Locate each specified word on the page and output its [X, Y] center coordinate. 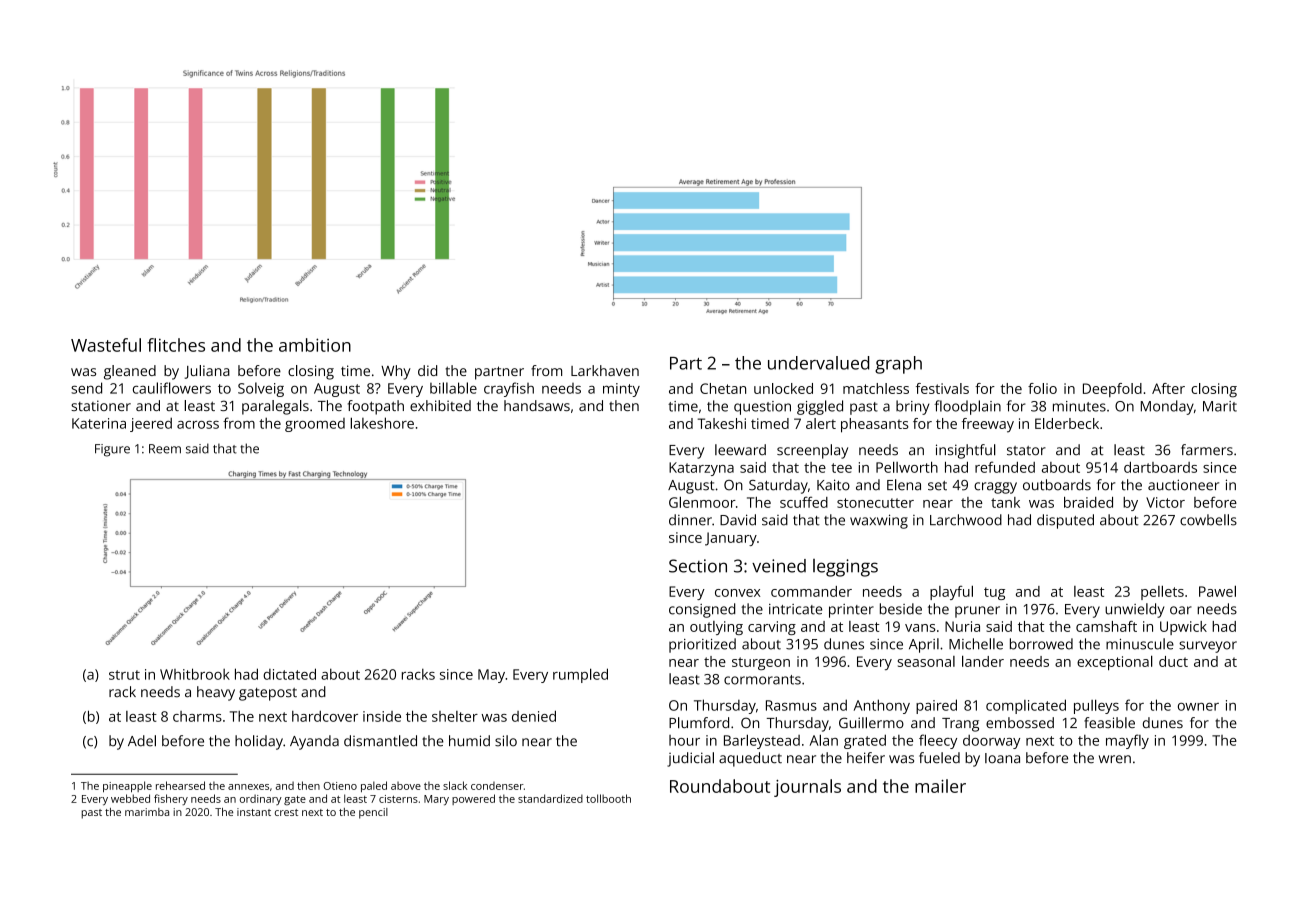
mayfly [1127, 741]
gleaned [130, 372]
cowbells [1208, 520]
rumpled [580, 675]
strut [124, 675]
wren [1115, 759]
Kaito [833, 485]
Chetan [723, 388]
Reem [165, 449]
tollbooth [608, 798]
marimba [147, 812]
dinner [690, 520]
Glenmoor [702, 502]
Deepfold [1112, 390]
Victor [1165, 502]
